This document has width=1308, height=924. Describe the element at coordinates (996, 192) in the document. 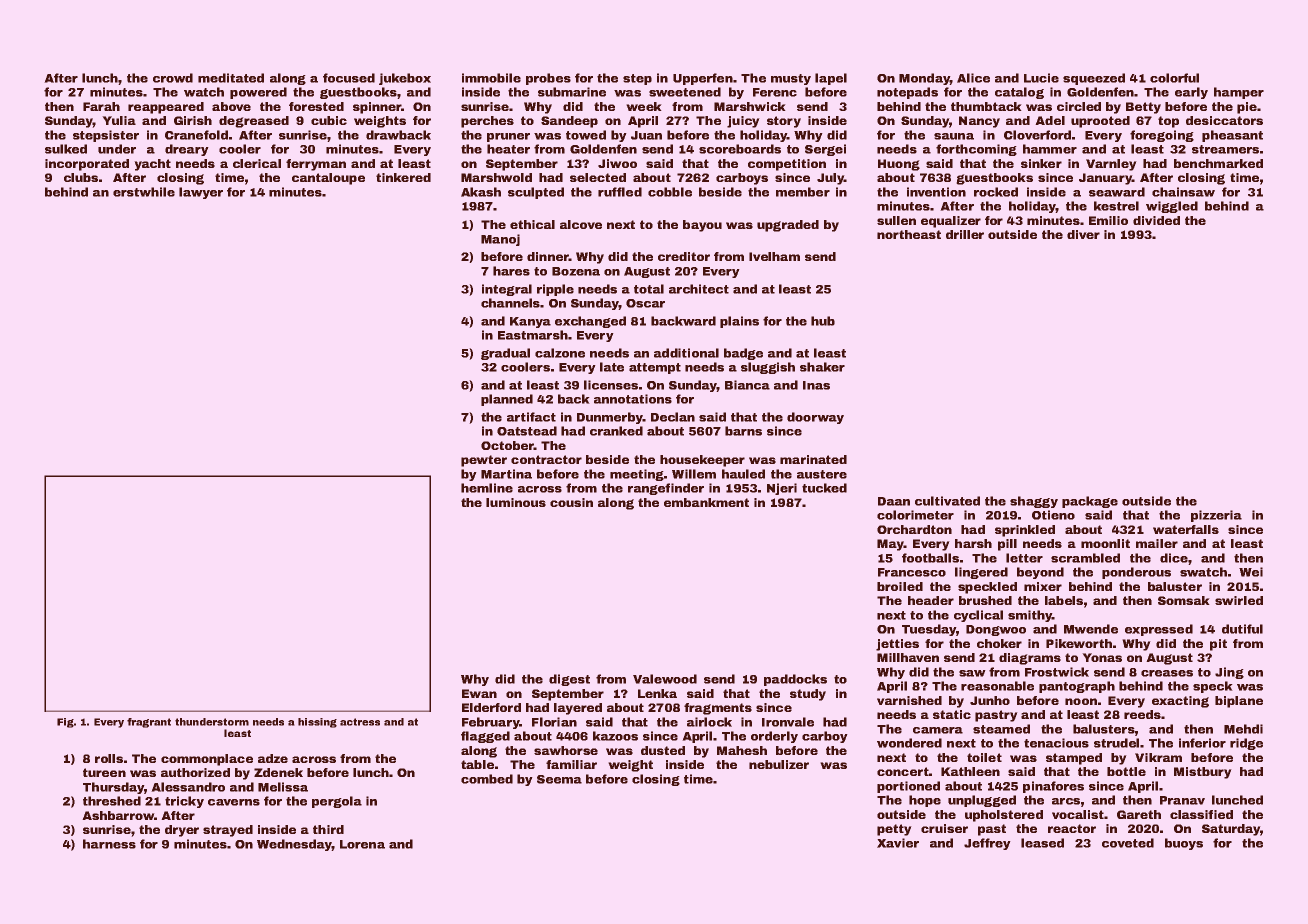

I see `rocked` at that location.
